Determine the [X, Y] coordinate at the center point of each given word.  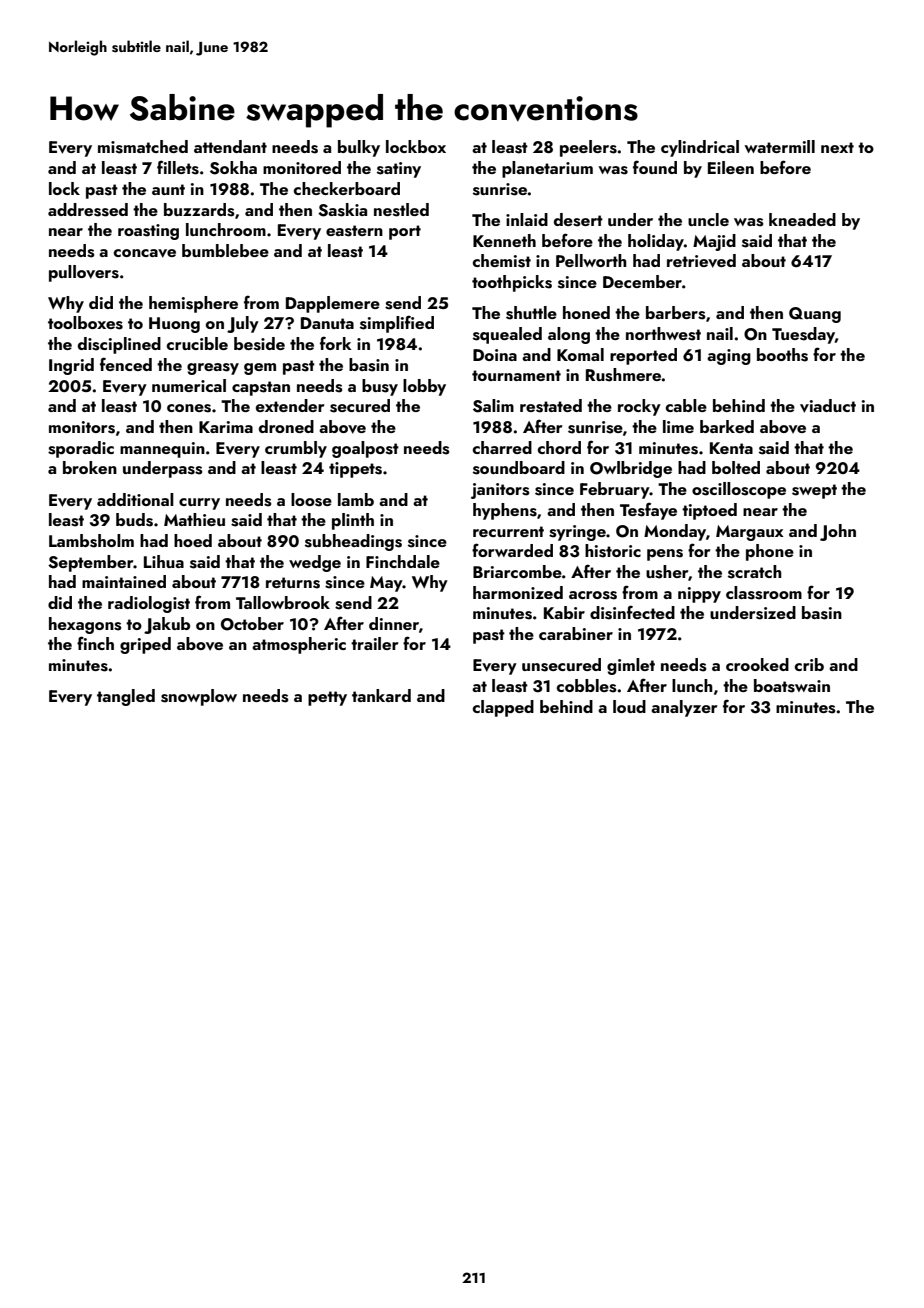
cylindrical [700, 148]
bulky [359, 148]
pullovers [84, 273]
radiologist [149, 604]
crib [809, 664]
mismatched [143, 147]
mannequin [162, 450]
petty [327, 698]
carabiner [576, 633]
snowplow [199, 697]
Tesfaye [648, 511]
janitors [500, 491]
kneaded [802, 219]
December [642, 281]
